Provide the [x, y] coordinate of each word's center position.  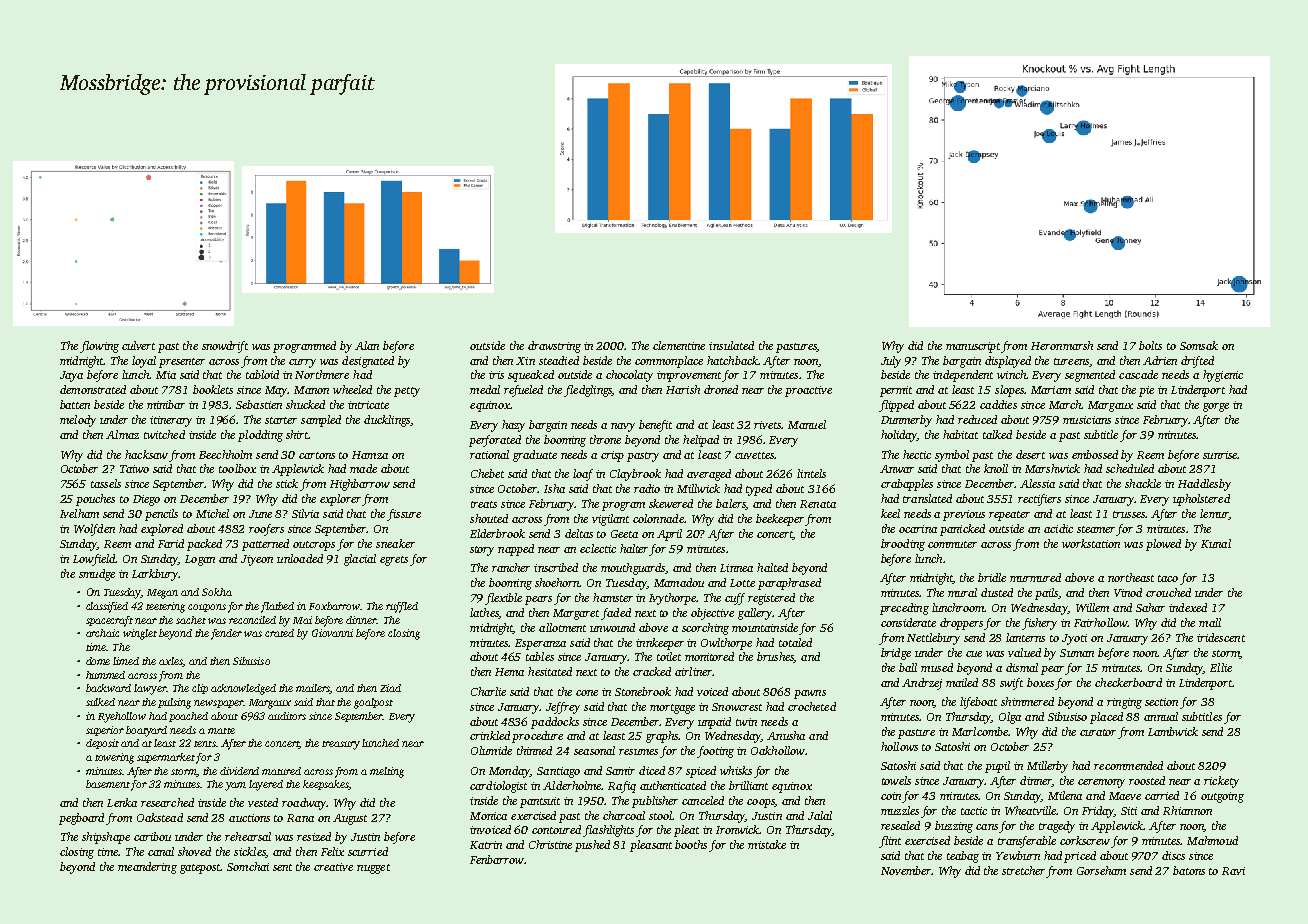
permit [896, 391]
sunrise [1220, 455]
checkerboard [1128, 682]
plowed [1163, 545]
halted [772, 567]
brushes [775, 657]
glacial [360, 560]
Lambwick [1173, 731]
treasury [341, 745]
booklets [213, 389]
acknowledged [243, 689]
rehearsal [248, 836]
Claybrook [635, 475]
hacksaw [146, 454]
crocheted [812, 706]
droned [721, 389]
